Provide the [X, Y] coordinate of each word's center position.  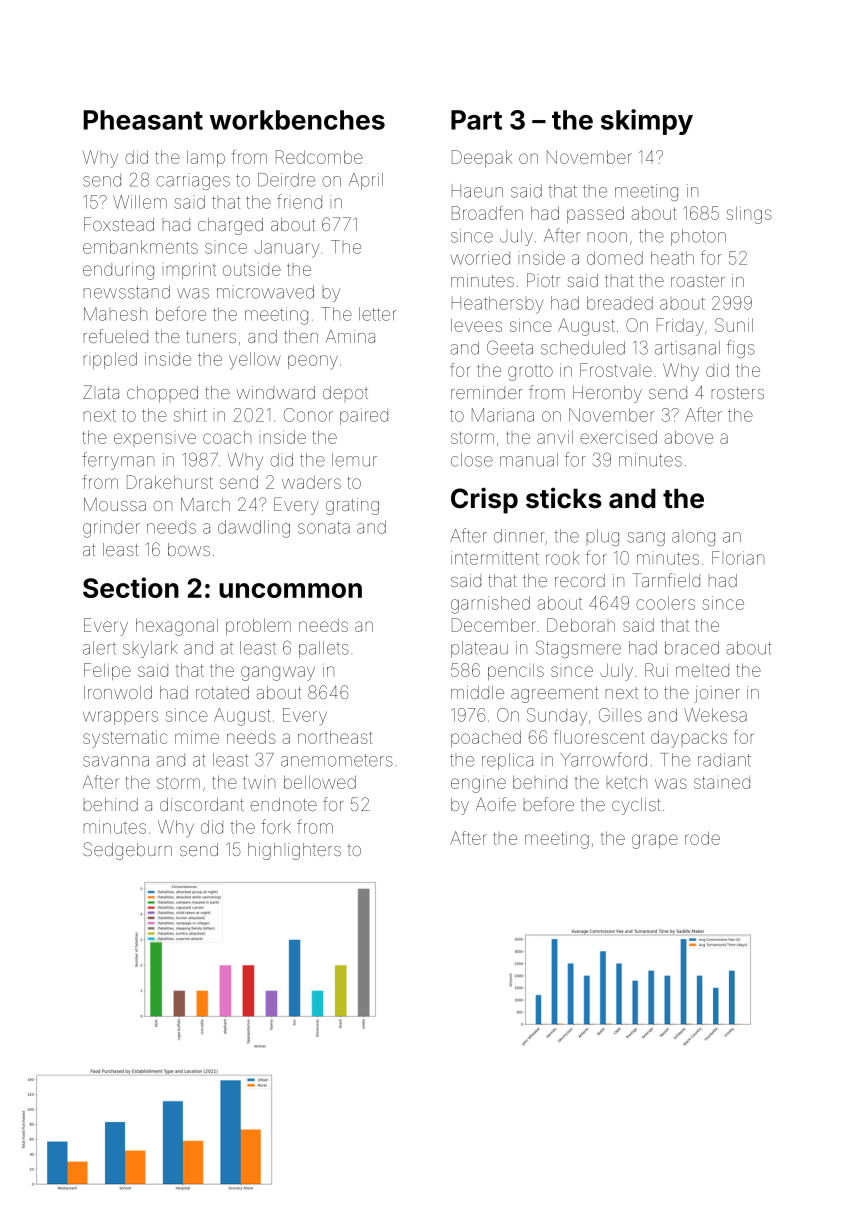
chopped [162, 394]
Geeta [510, 347]
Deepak [482, 158]
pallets [324, 649]
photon [698, 237]
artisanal [687, 348]
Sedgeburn [127, 851]
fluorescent [599, 737]
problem [258, 626]
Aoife [496, 804]
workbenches [297, 120]
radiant [724, 760]
